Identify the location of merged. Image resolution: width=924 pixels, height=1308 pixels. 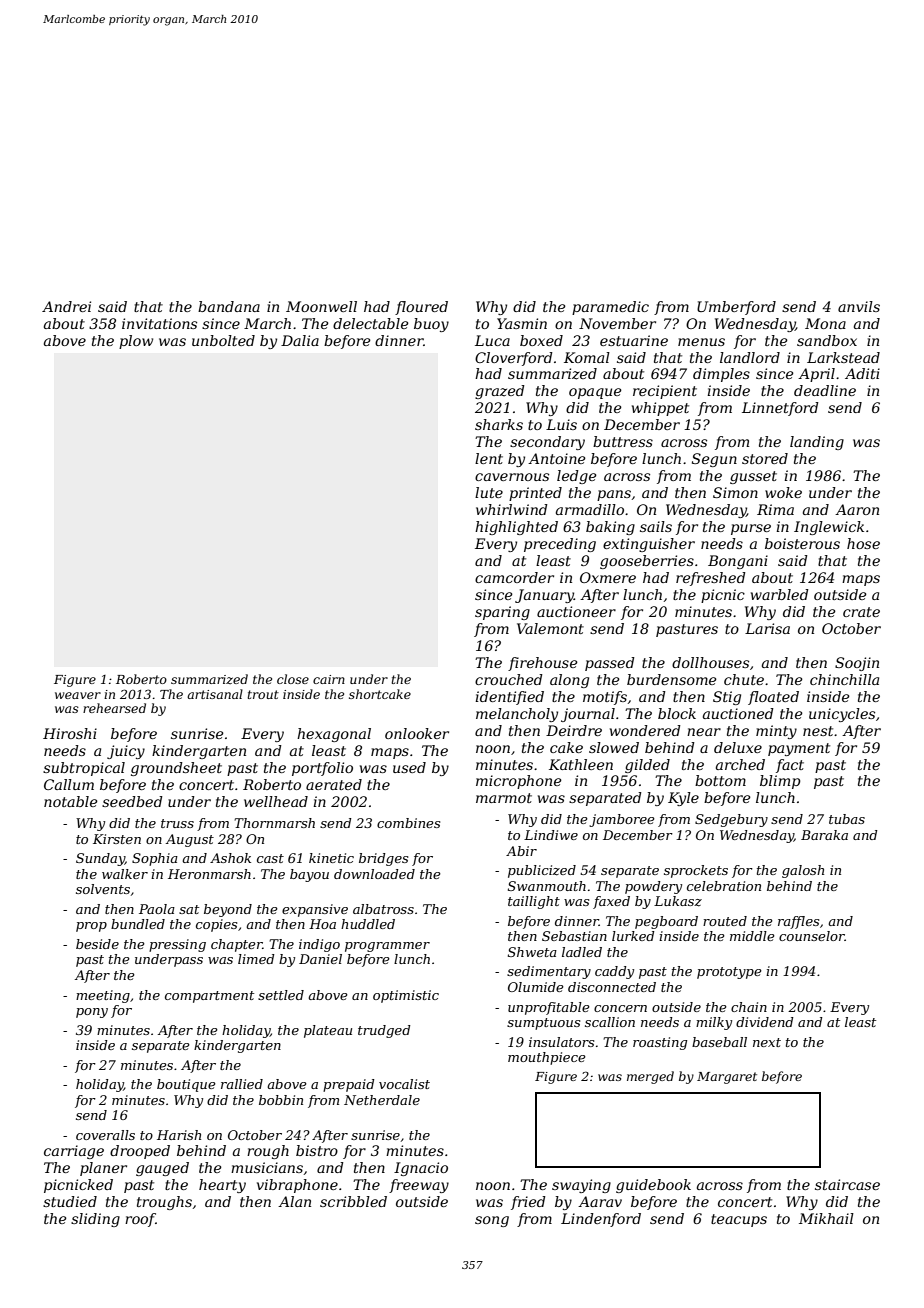
(650, 1077).
